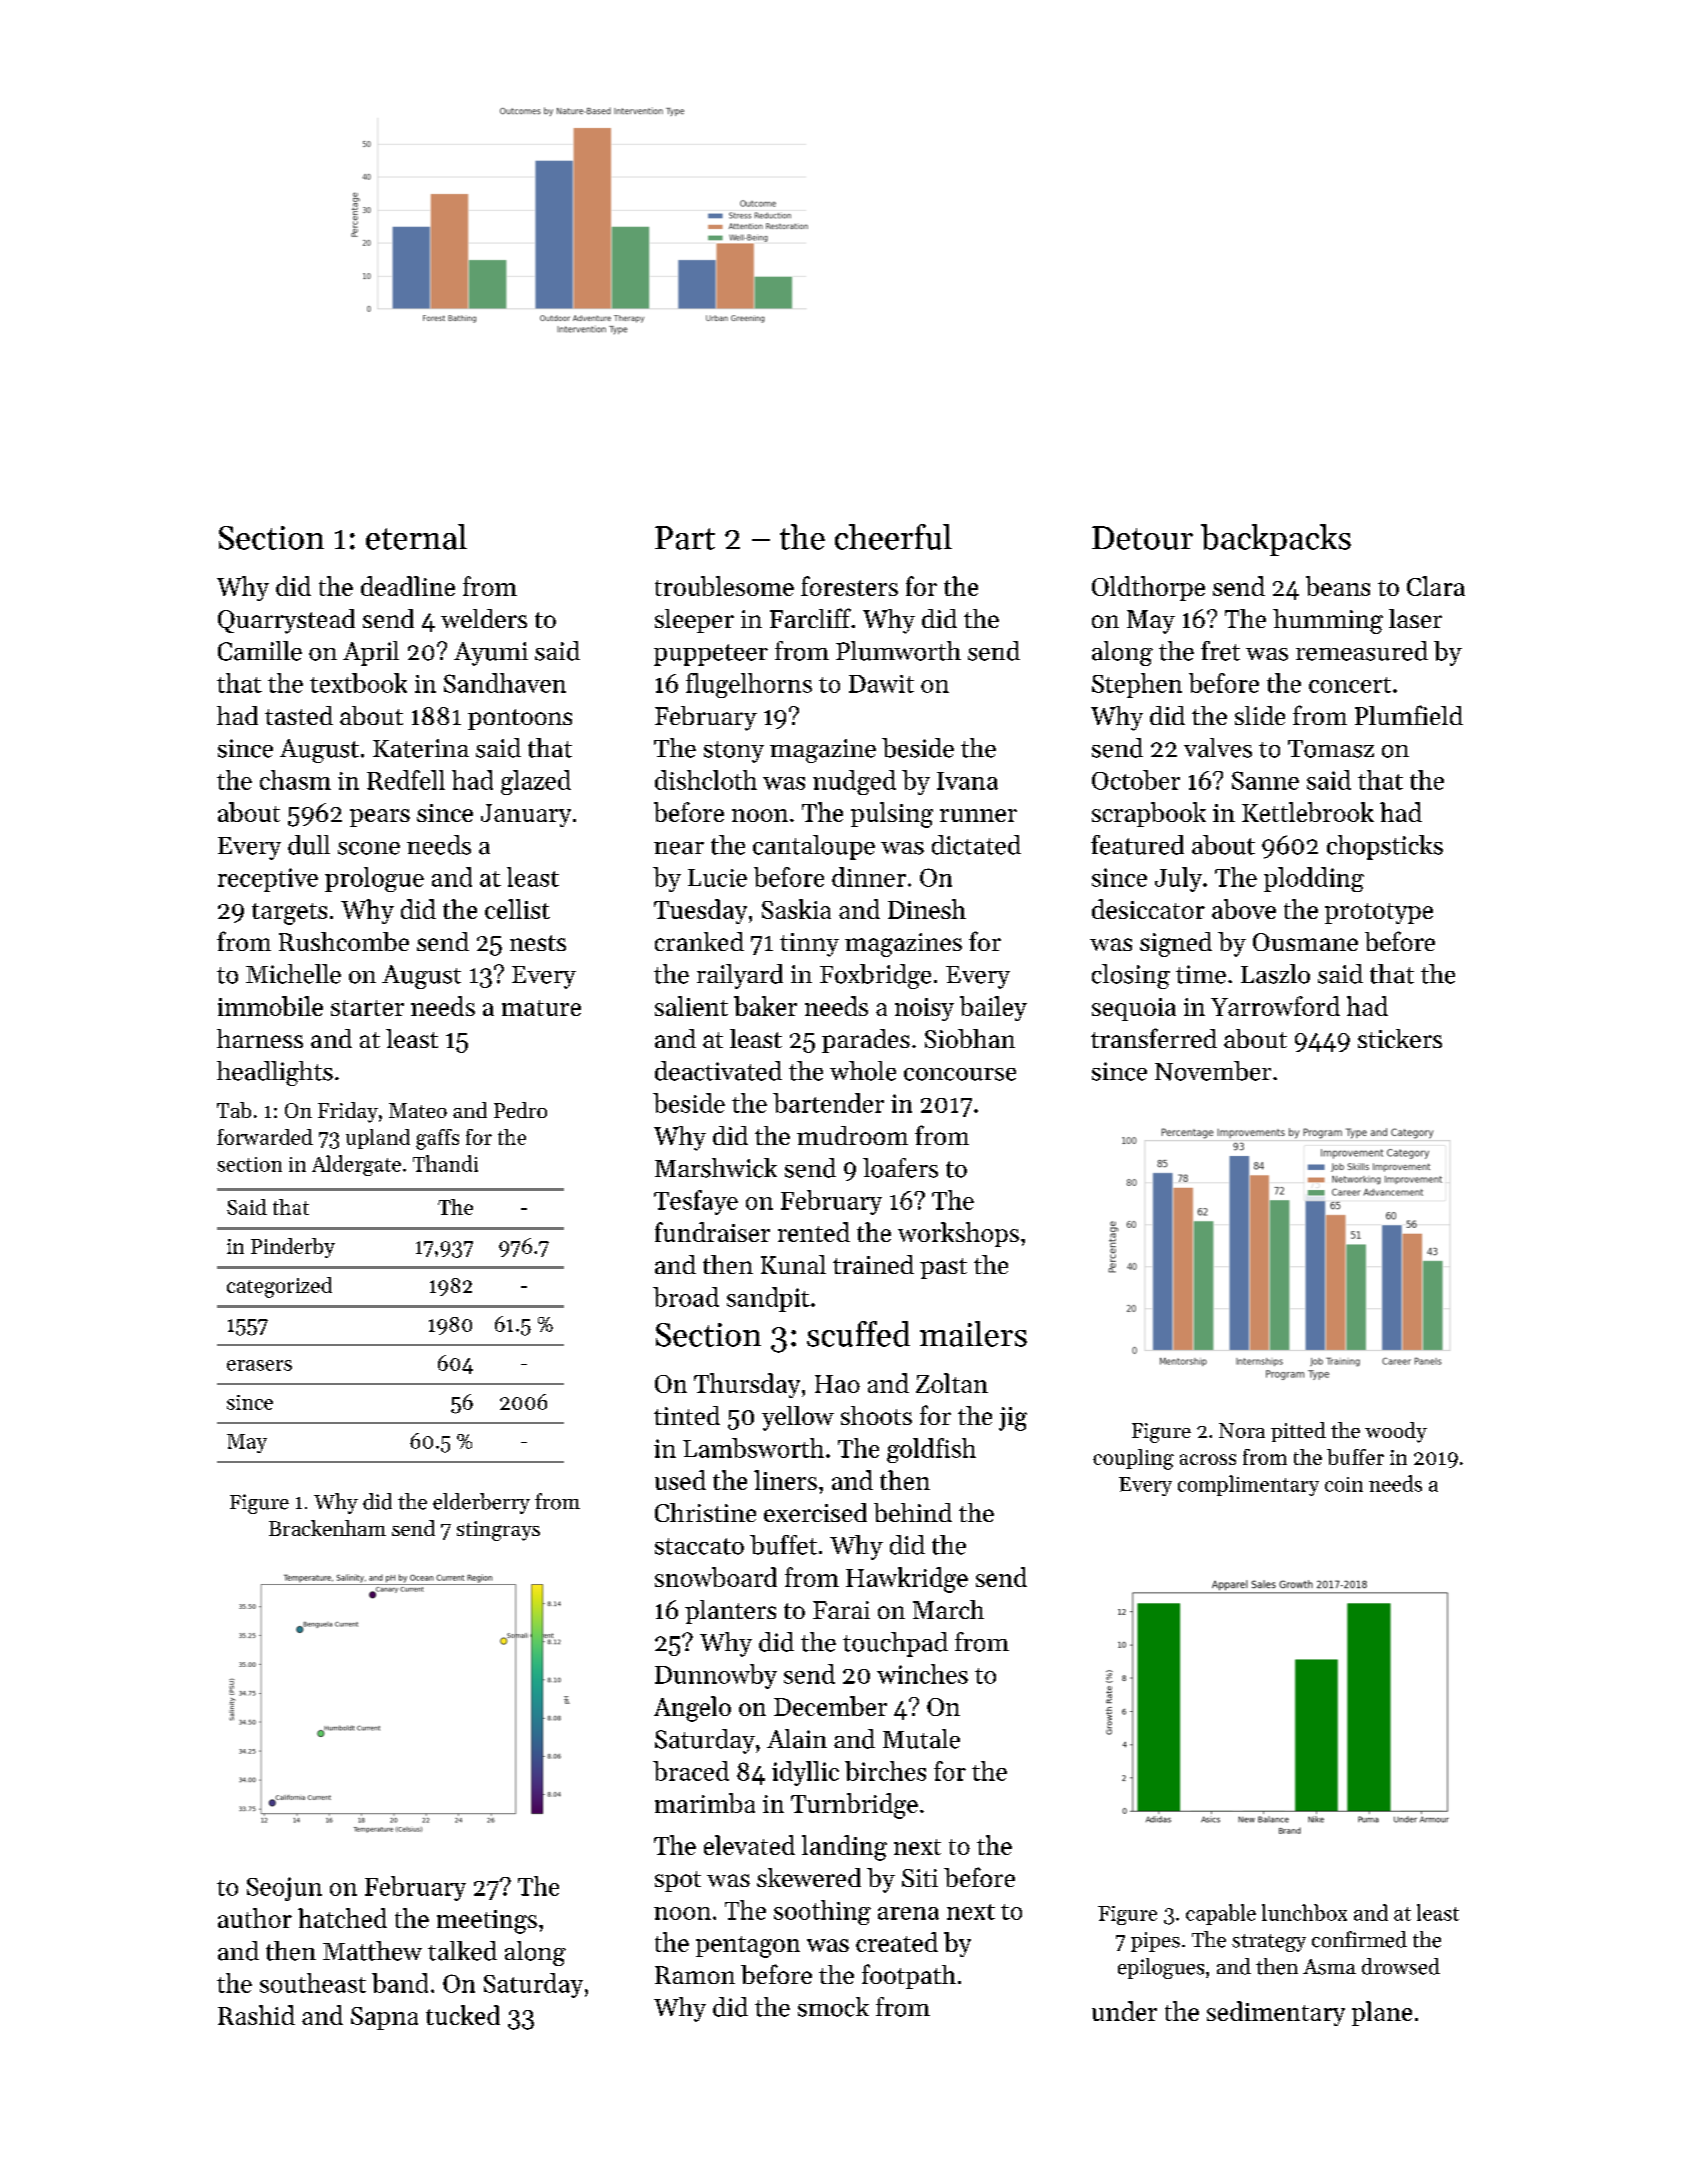 Image resolution: width=1683 pixels, height=2178 pixels. Describe the element at coordinates (837, 1384) in the screenshot. I see `Hao` at that location.
